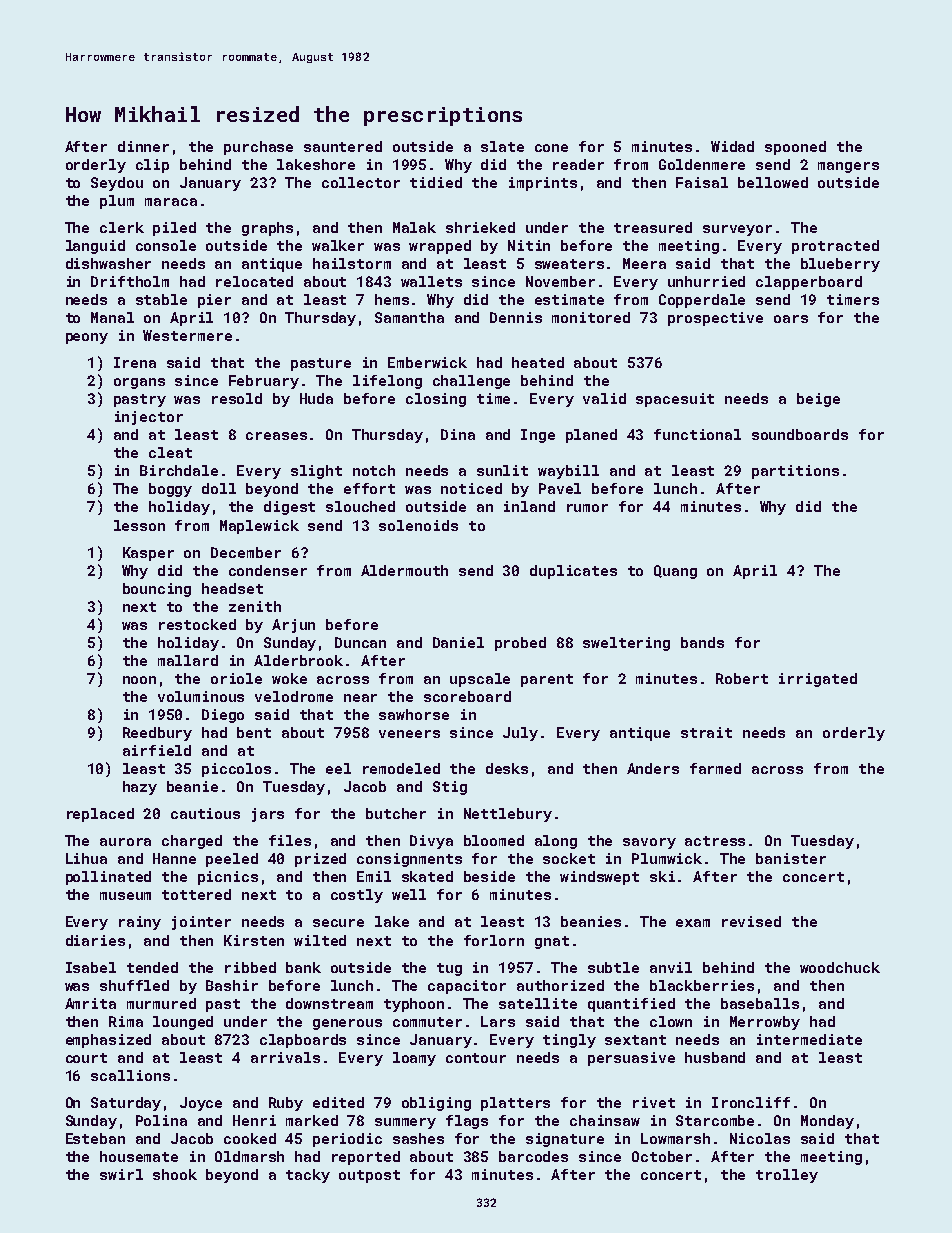 This screenshot has width=952, height=1233. What do you see at coordinates (533, 1156) in the screenshot?
I see `barcodes` at bounding box center [533, 1156].
